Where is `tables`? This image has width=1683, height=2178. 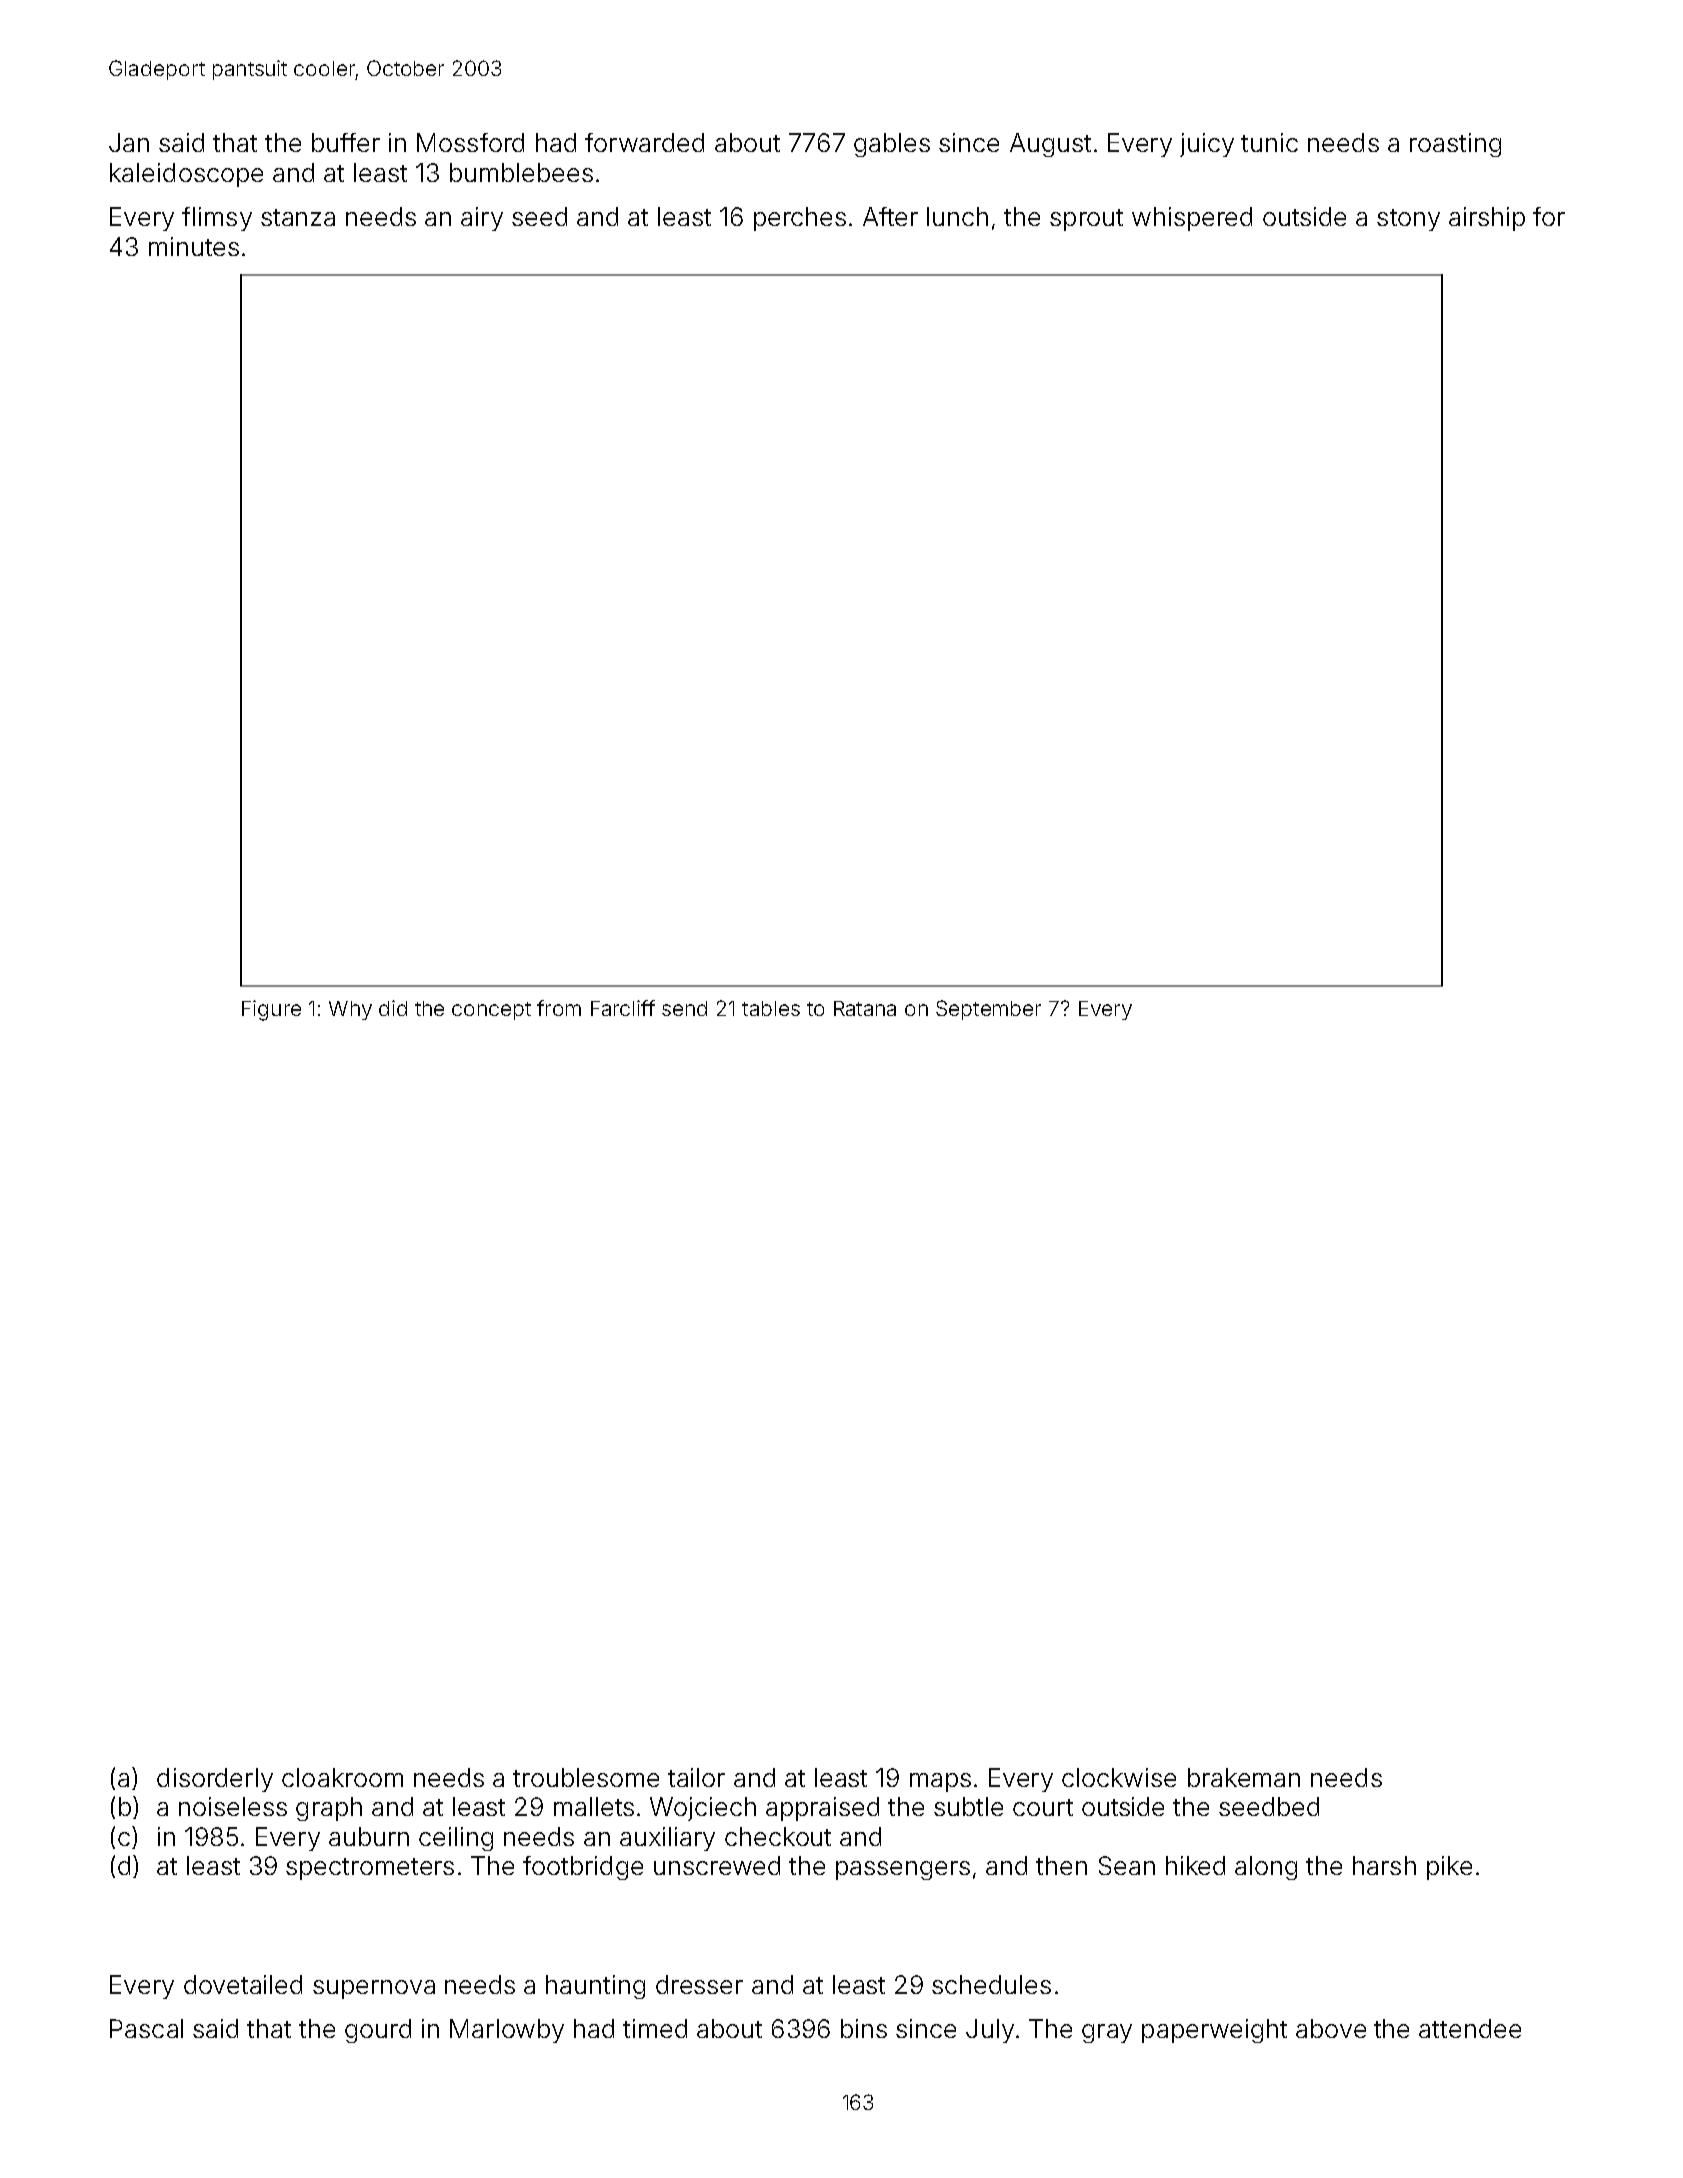
tables is located at coordinates (771, 1008).
